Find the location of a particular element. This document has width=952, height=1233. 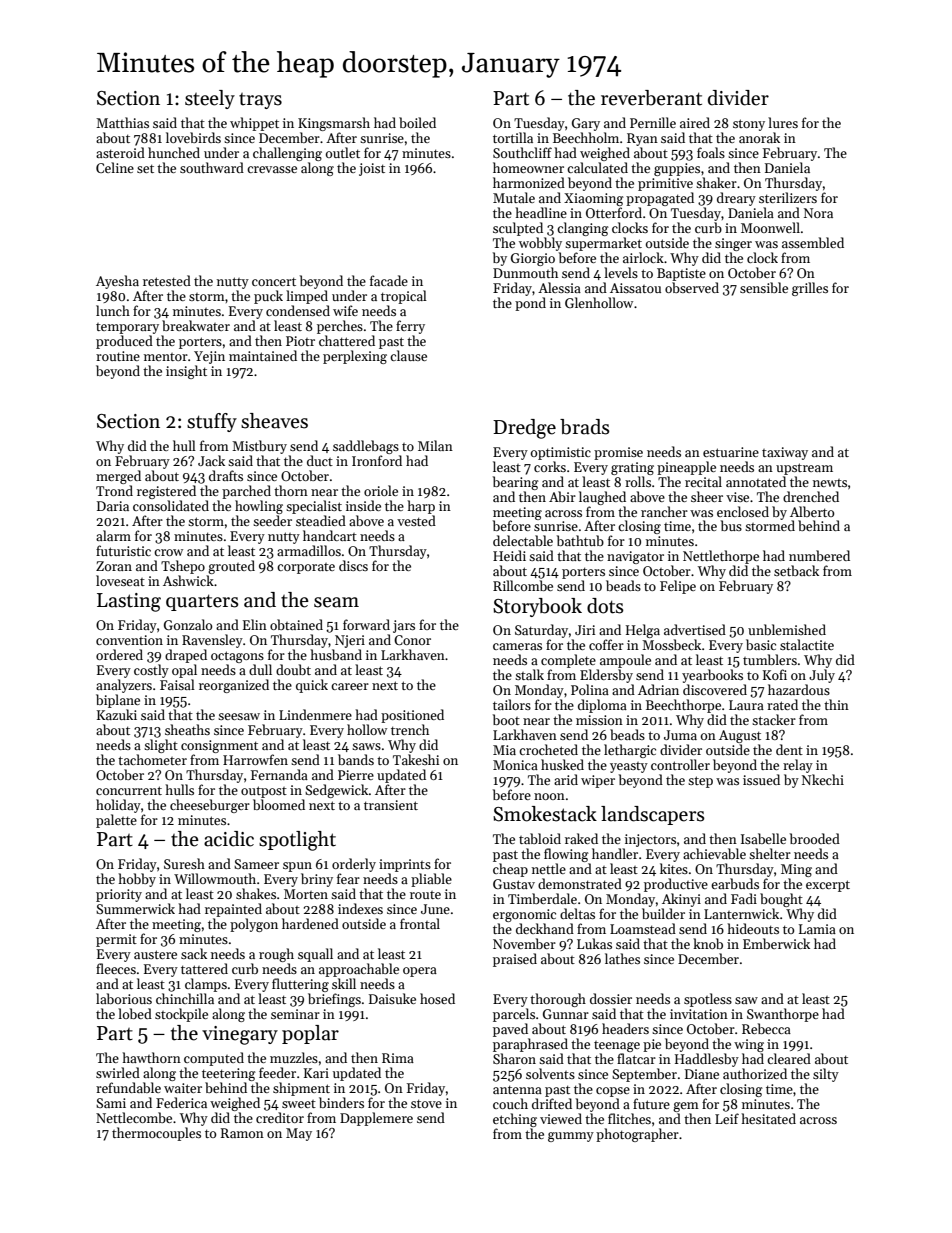

bathtub is located at coordinates (580, 540).
